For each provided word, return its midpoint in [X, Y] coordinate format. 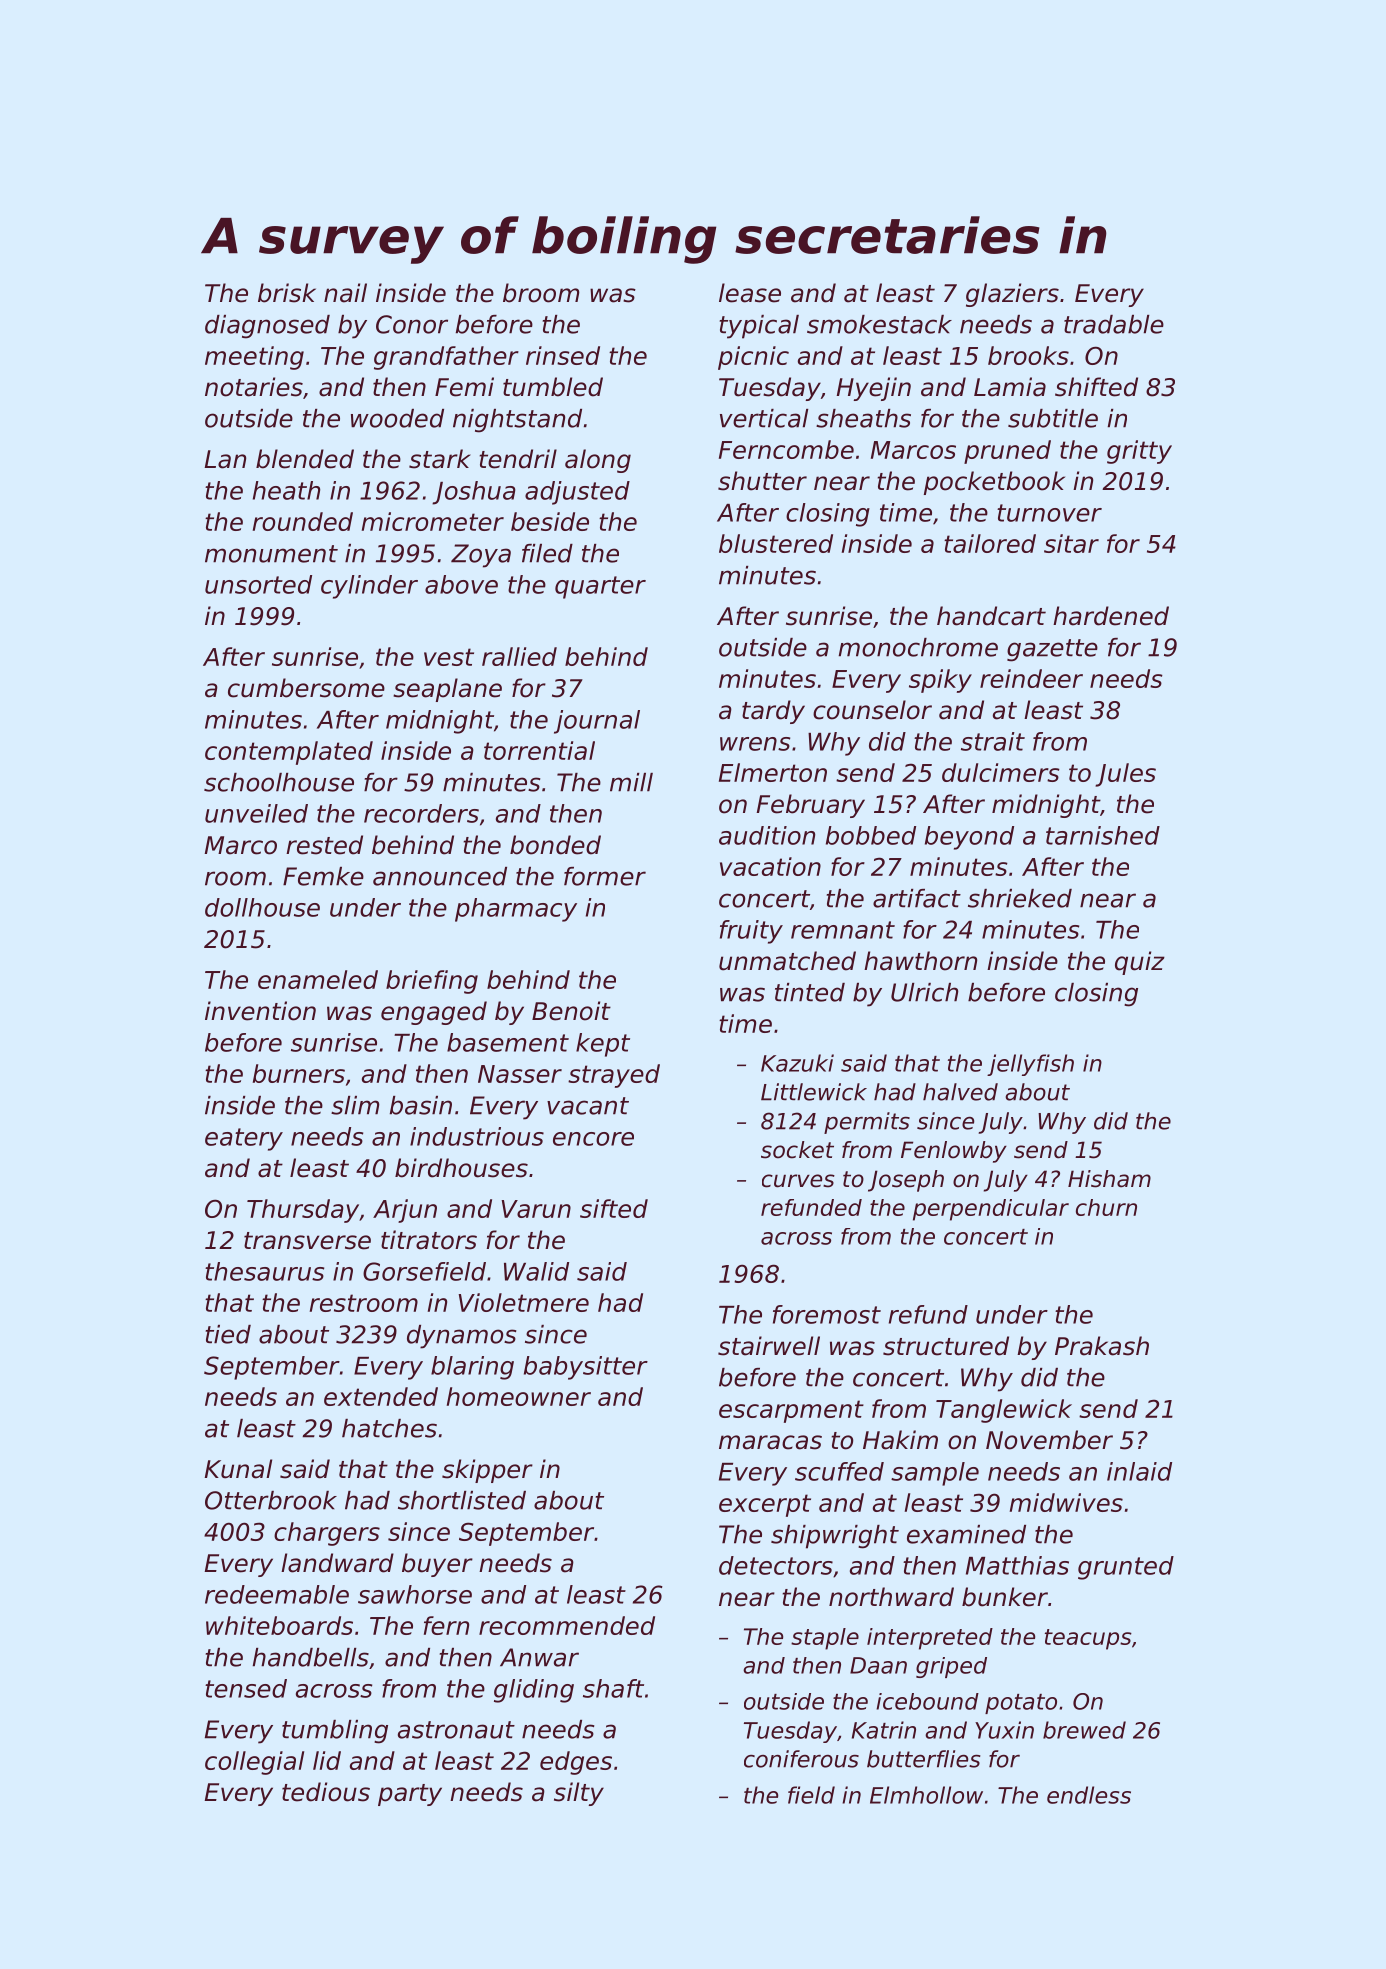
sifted [614, 1208]
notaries [254, 387]
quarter [600, 587]
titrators [429, 1240]
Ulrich [924, 992]
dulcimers [1001, 772]
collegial [254, 1763]
